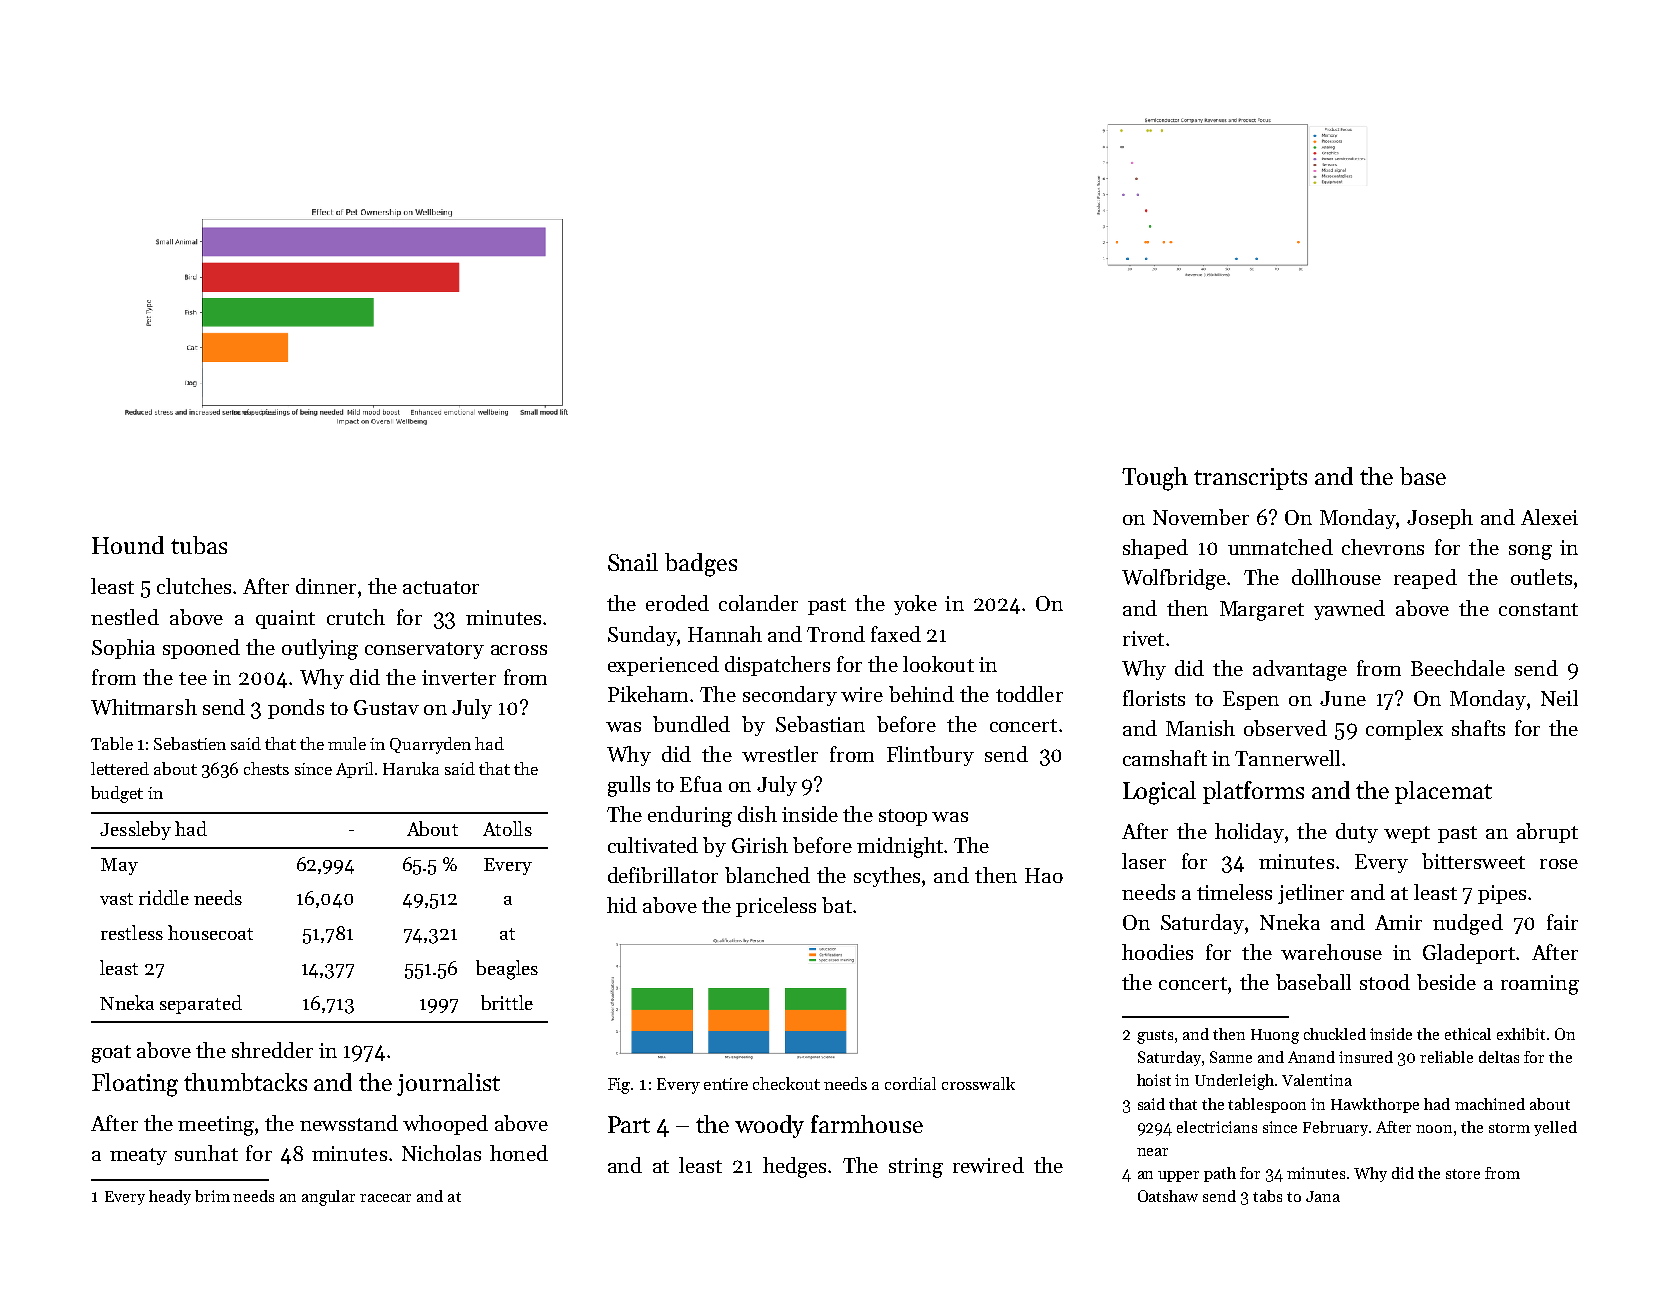 This screenshot has height=1290, width=1670. I want to click on entire, so click(726, 1084).
